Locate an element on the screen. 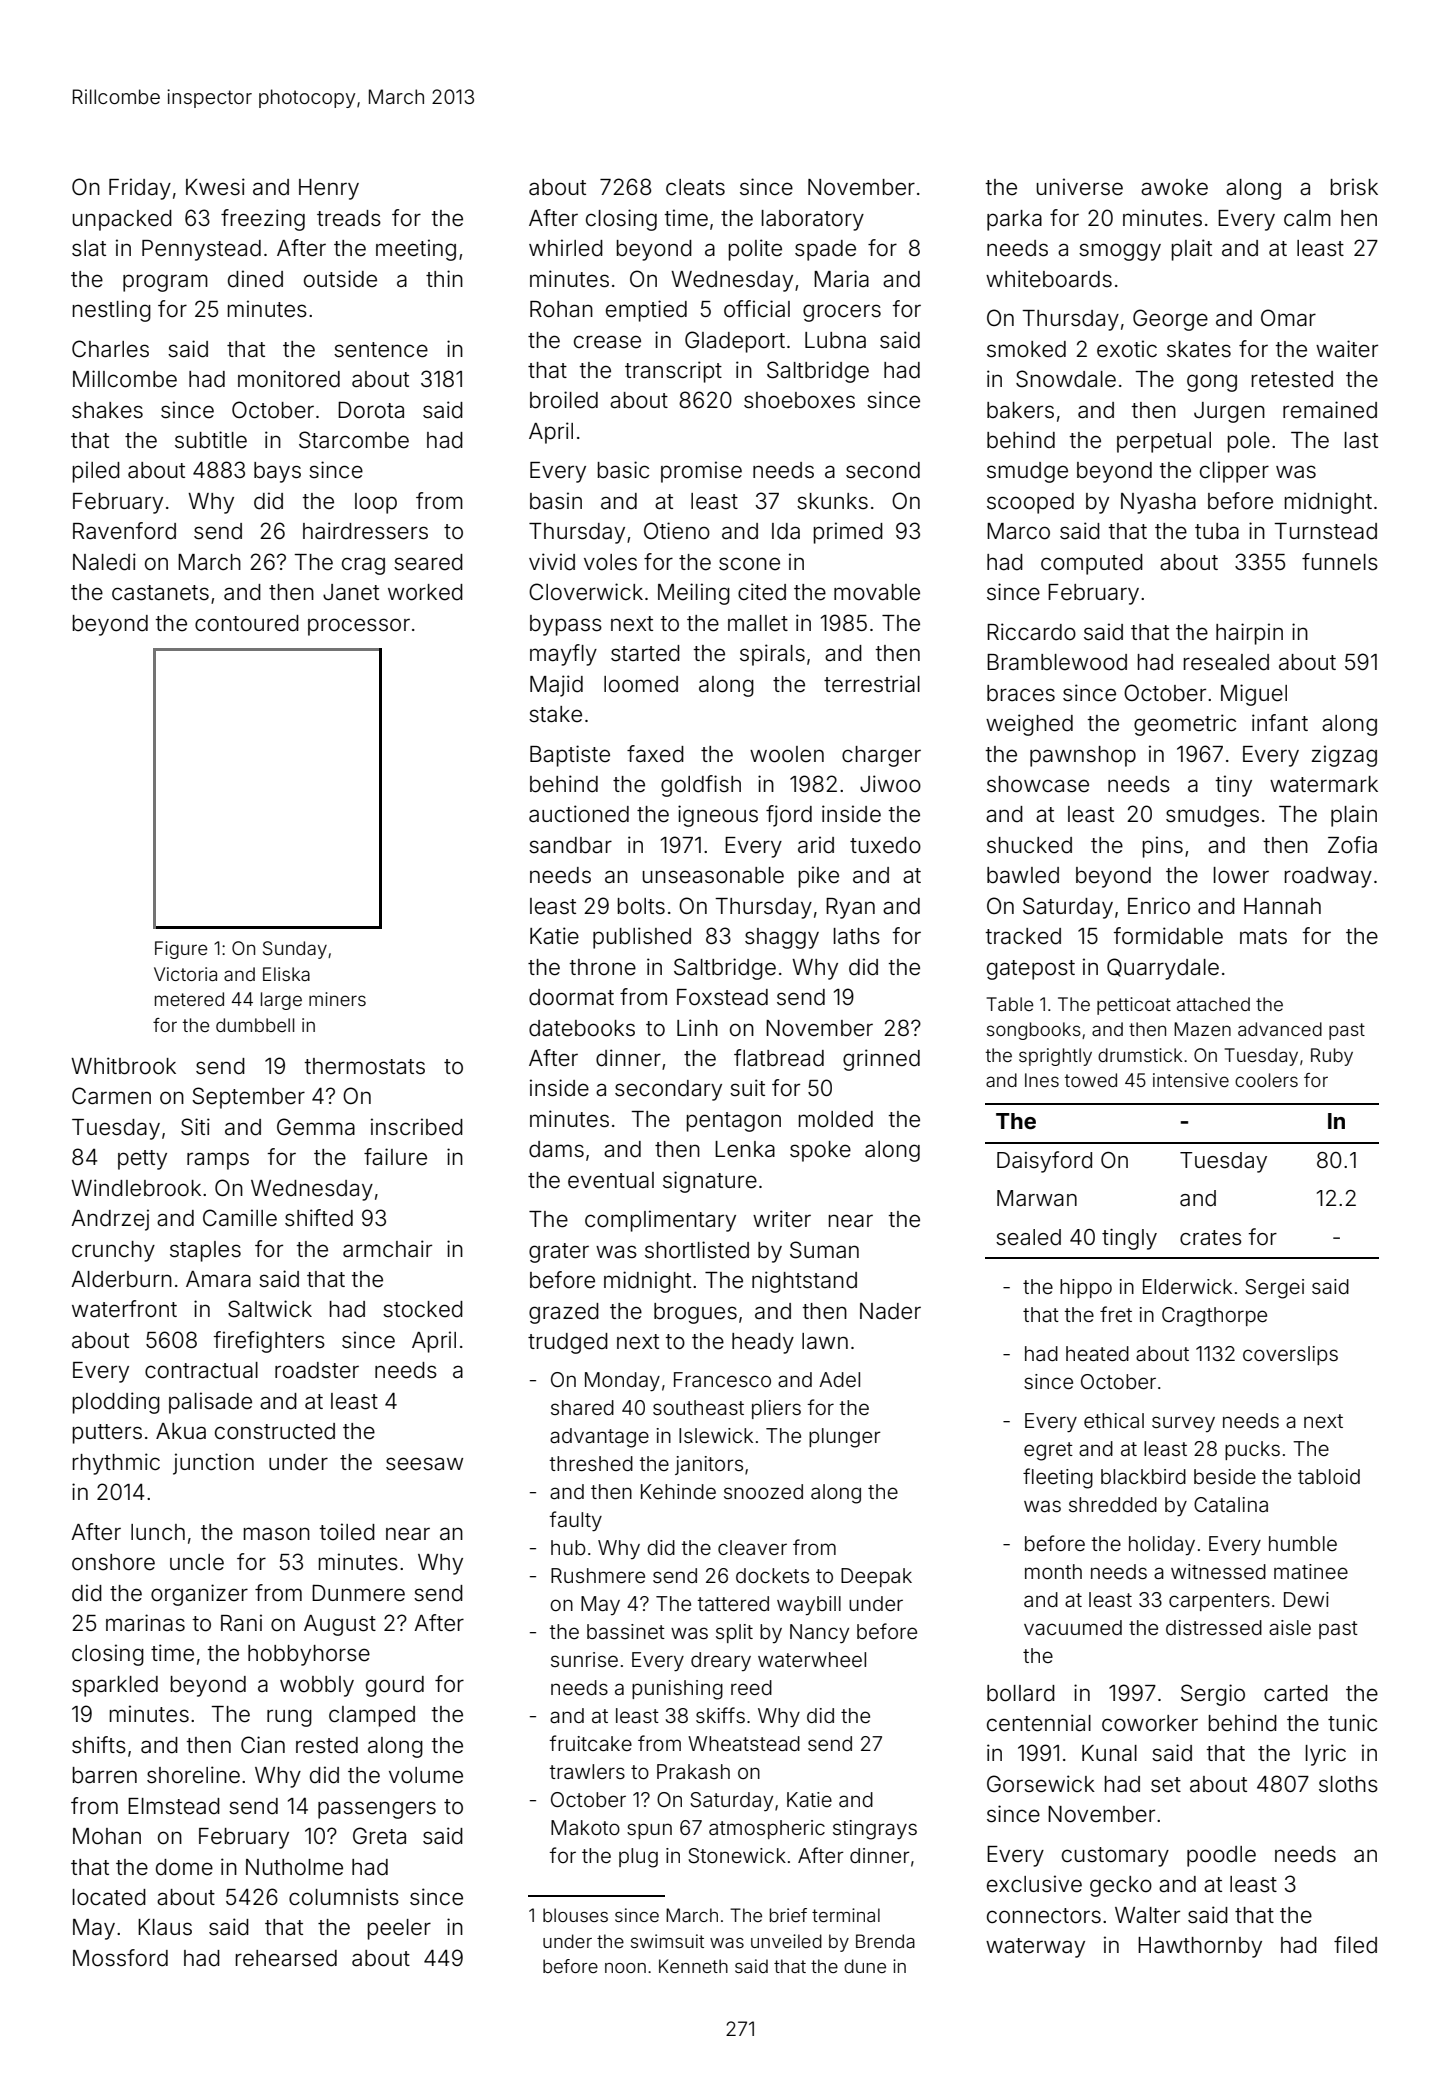  doormat is located at coordinates (571, 997).
